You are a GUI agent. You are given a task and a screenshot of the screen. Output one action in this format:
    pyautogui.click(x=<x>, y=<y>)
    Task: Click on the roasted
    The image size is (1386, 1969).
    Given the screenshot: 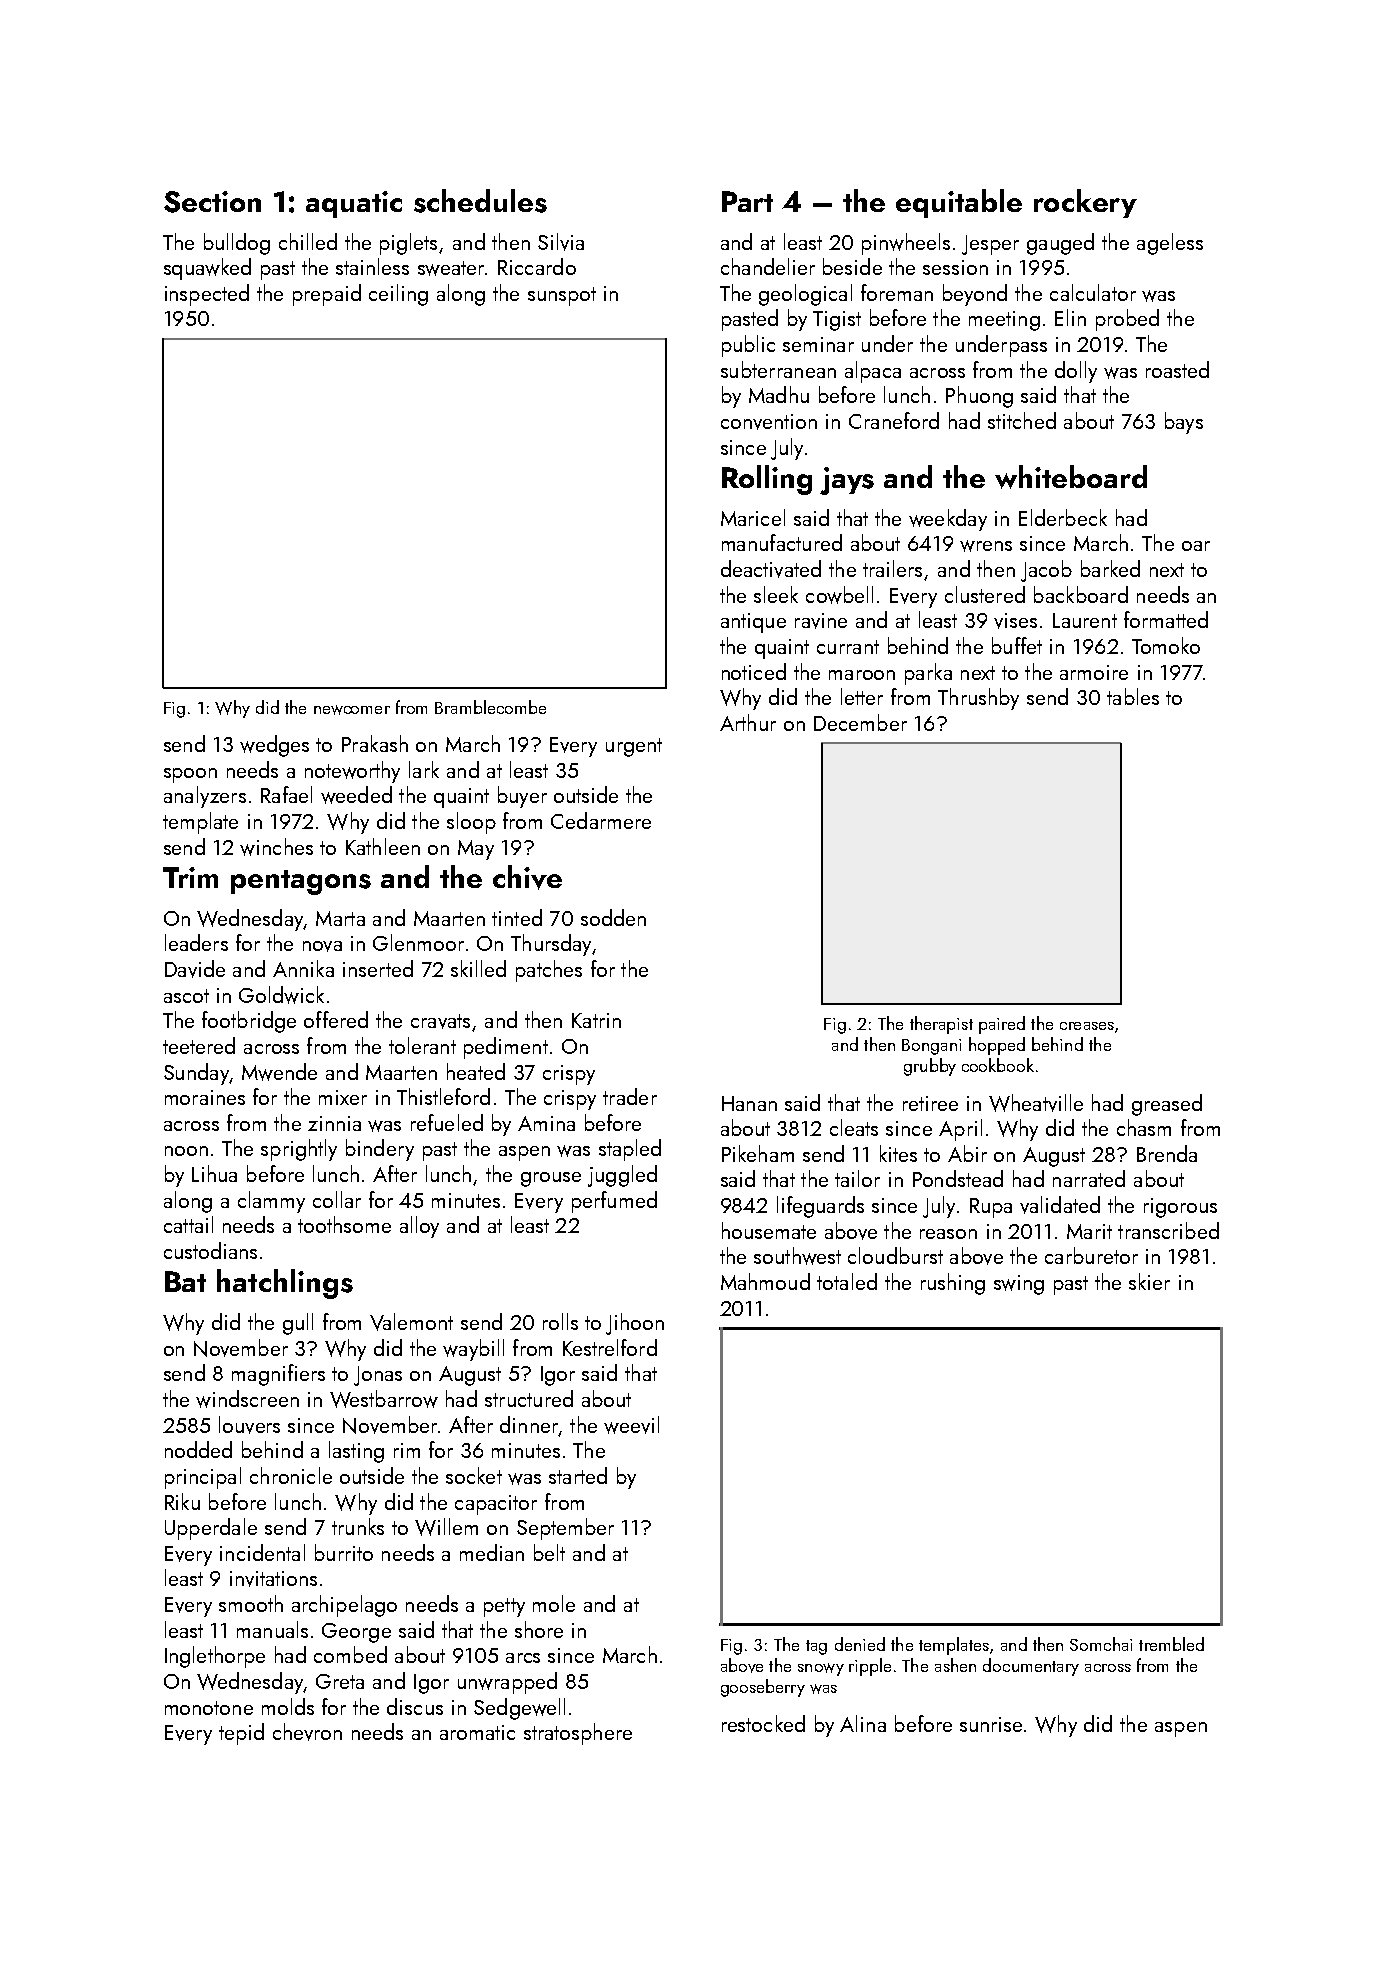 What is the action you would take?
    pyautogui.click(x=1177, y=369)
